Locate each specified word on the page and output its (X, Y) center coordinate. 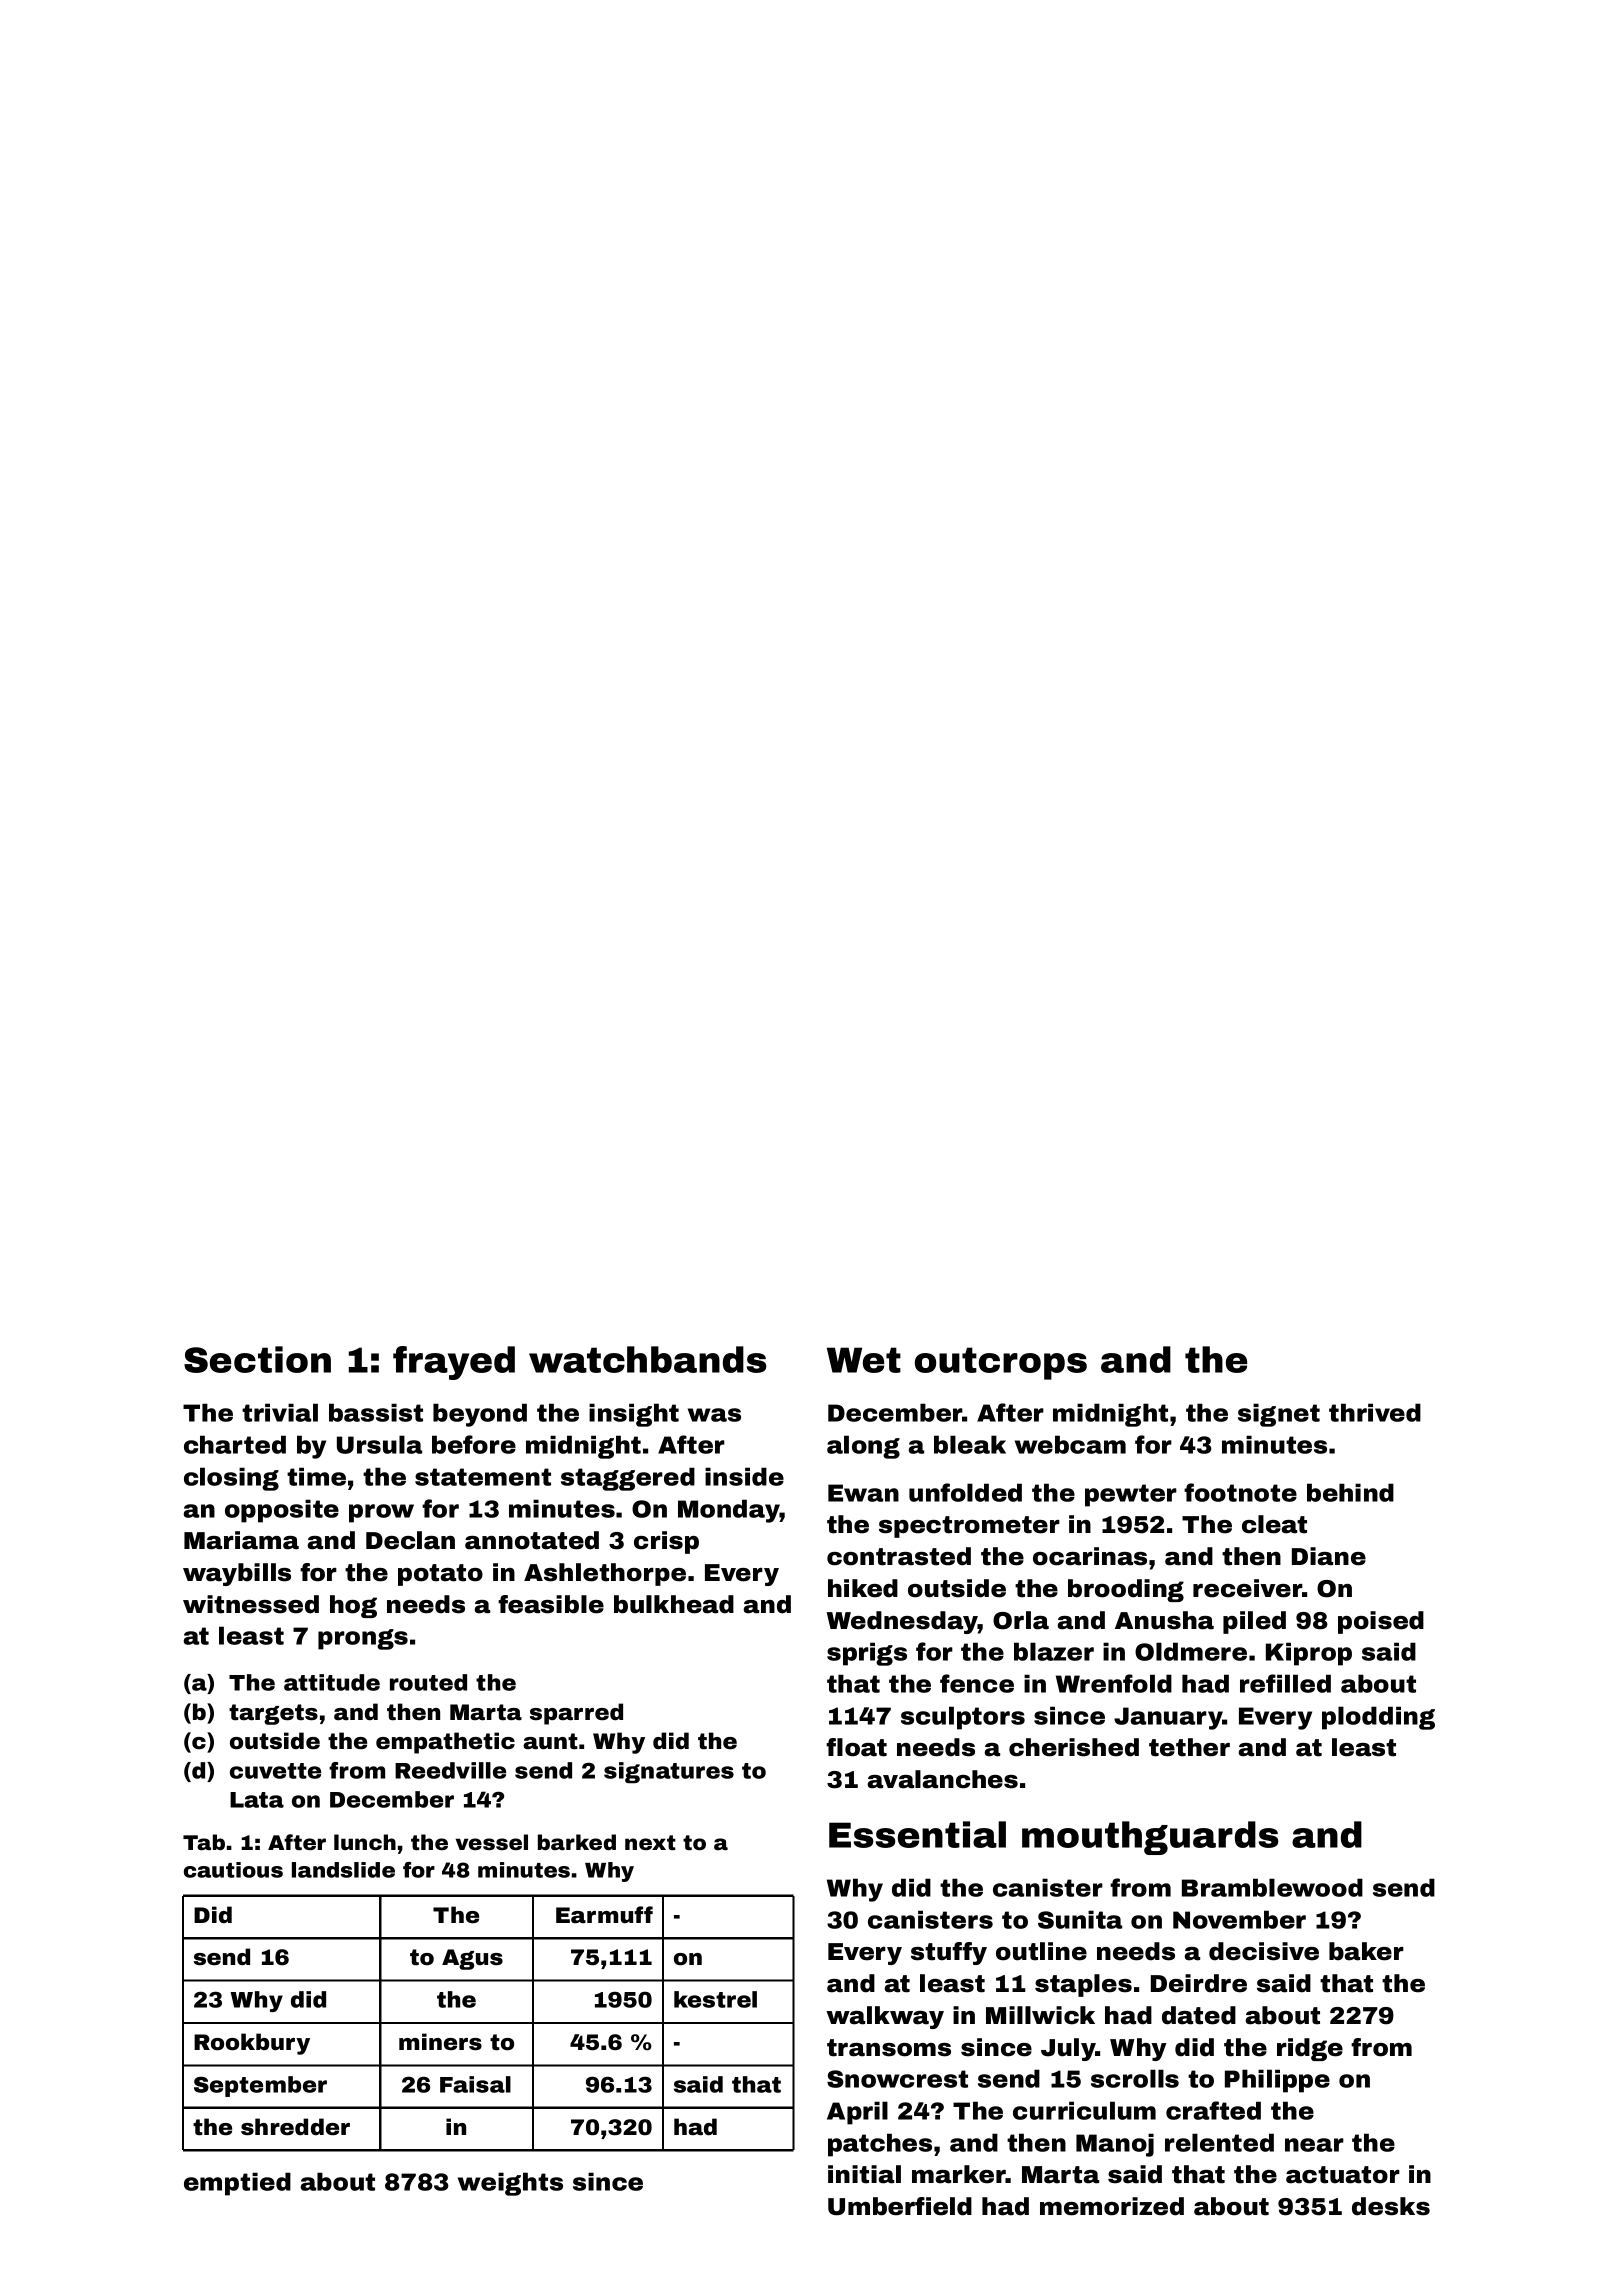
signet (1279, 1415)
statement (483, 1477)
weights (510, 2184)
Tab (204, 1842)
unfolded (965, 1492)
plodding (1378, 1718)
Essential (917, 1834)
